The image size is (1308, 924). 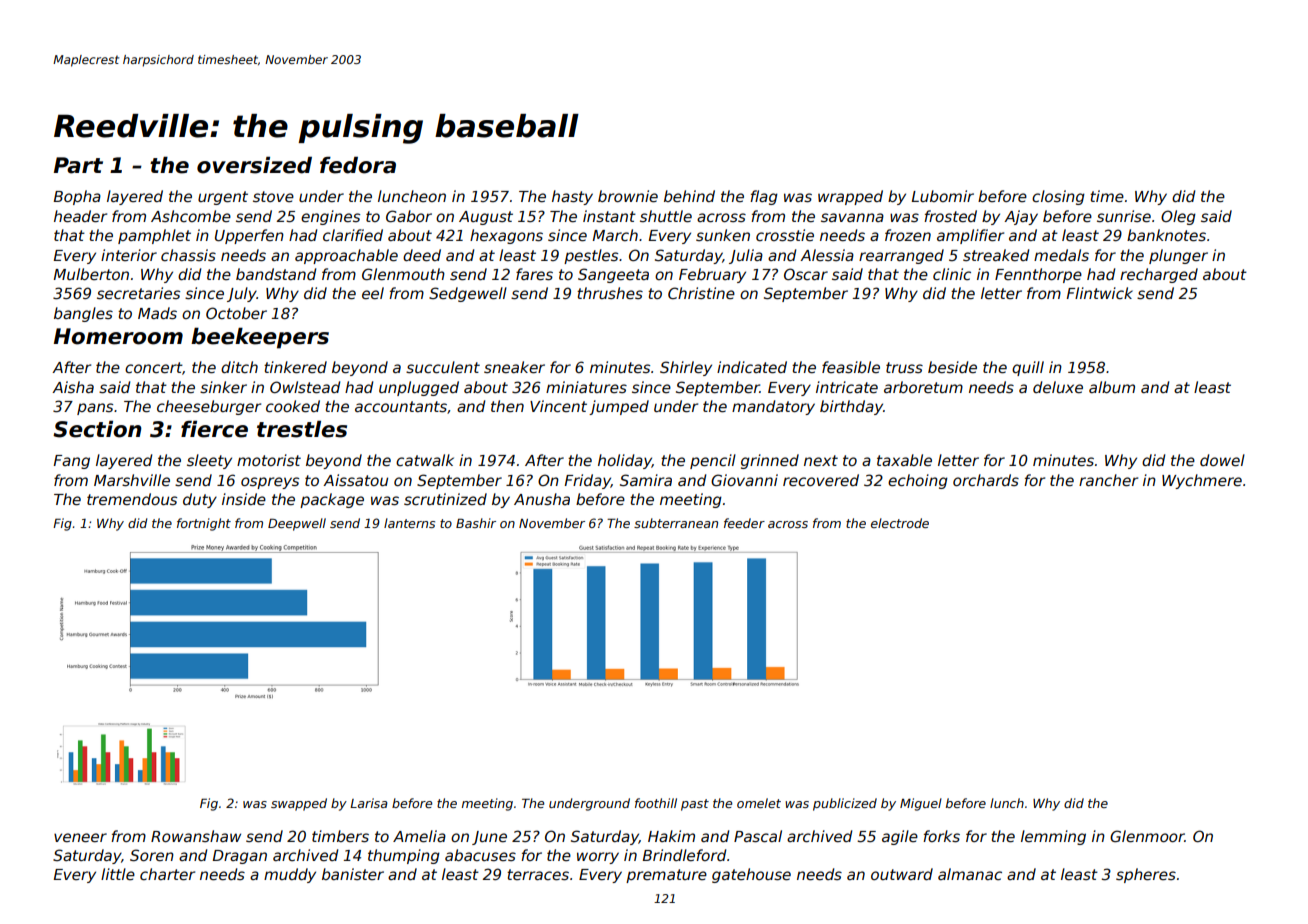 What do you see at coordinates (759, 803) in the screenshot?
I see `omelet` at bounding box center [759, 803].
